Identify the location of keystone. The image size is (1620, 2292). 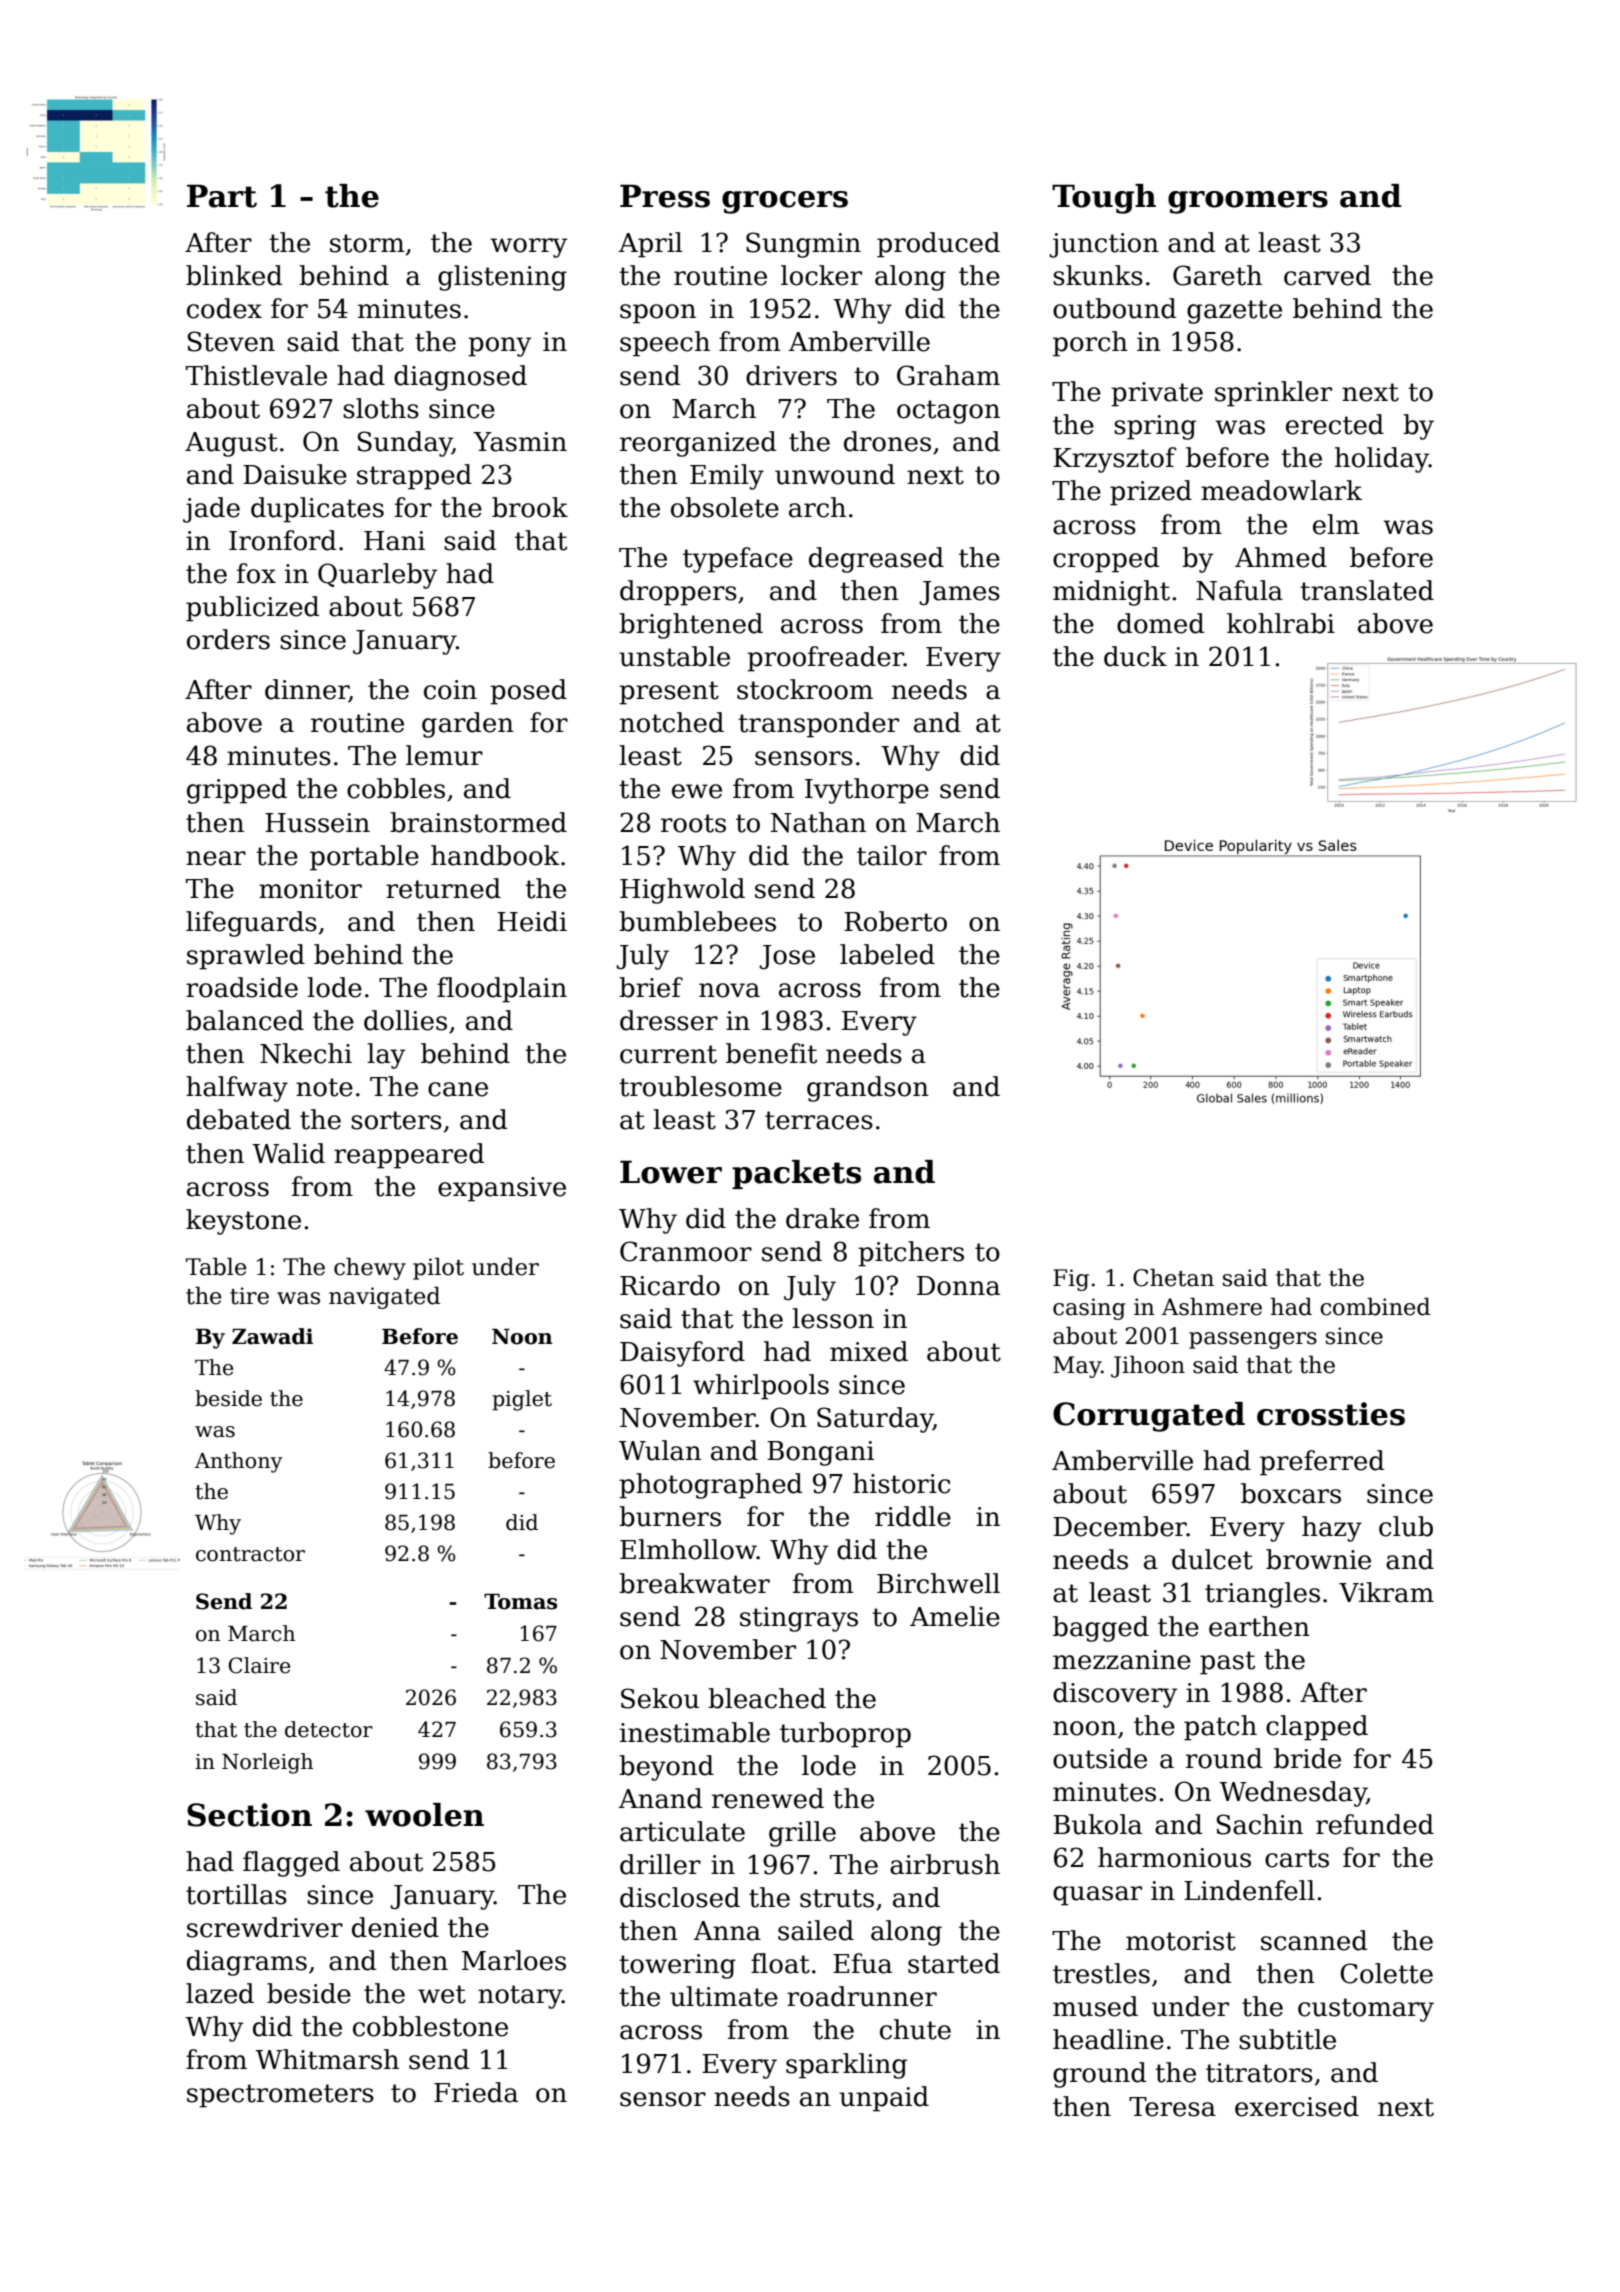
(243, 1222).
